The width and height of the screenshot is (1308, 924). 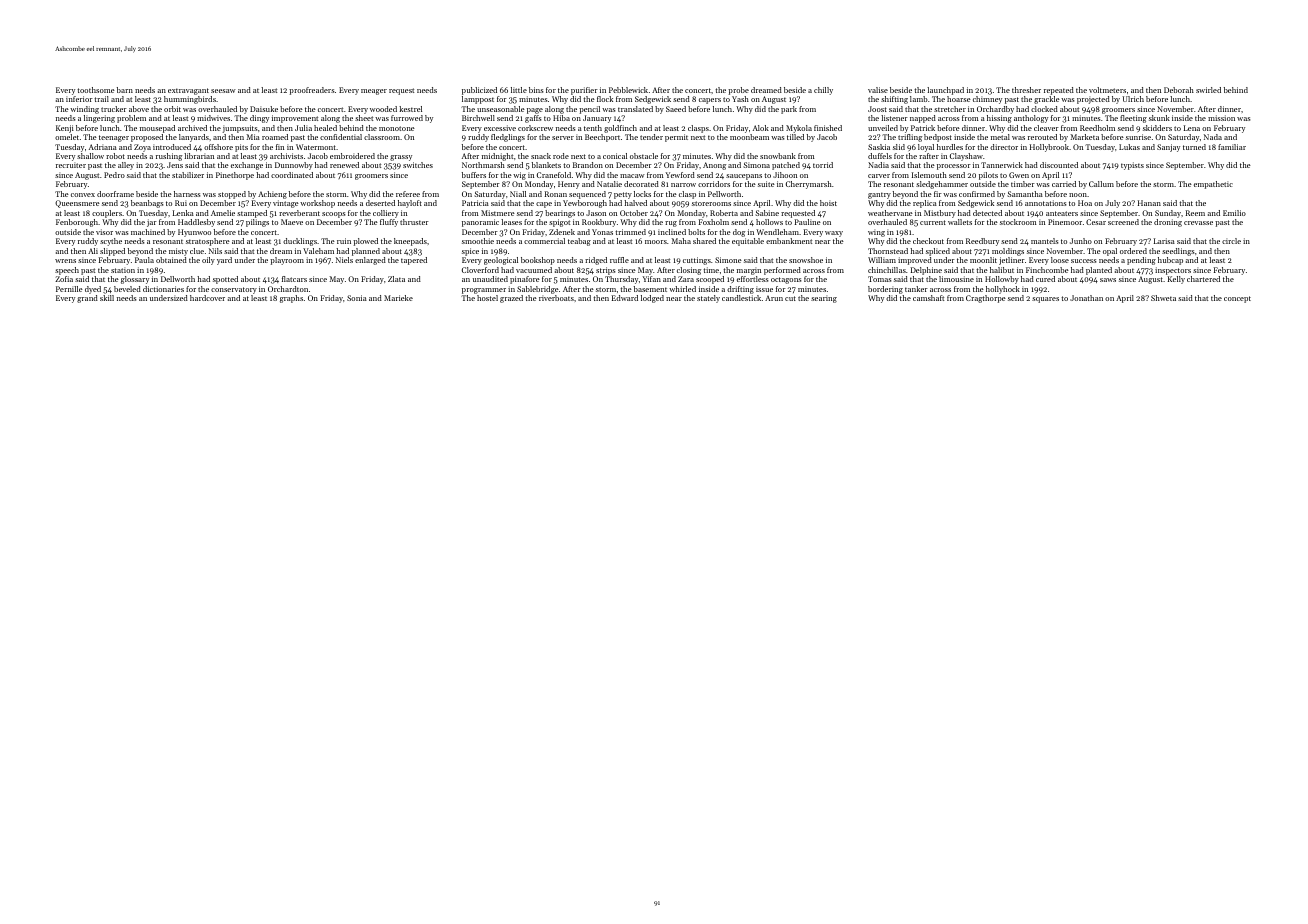 I want to click on Deborah, so click(x=1179, y=90).
